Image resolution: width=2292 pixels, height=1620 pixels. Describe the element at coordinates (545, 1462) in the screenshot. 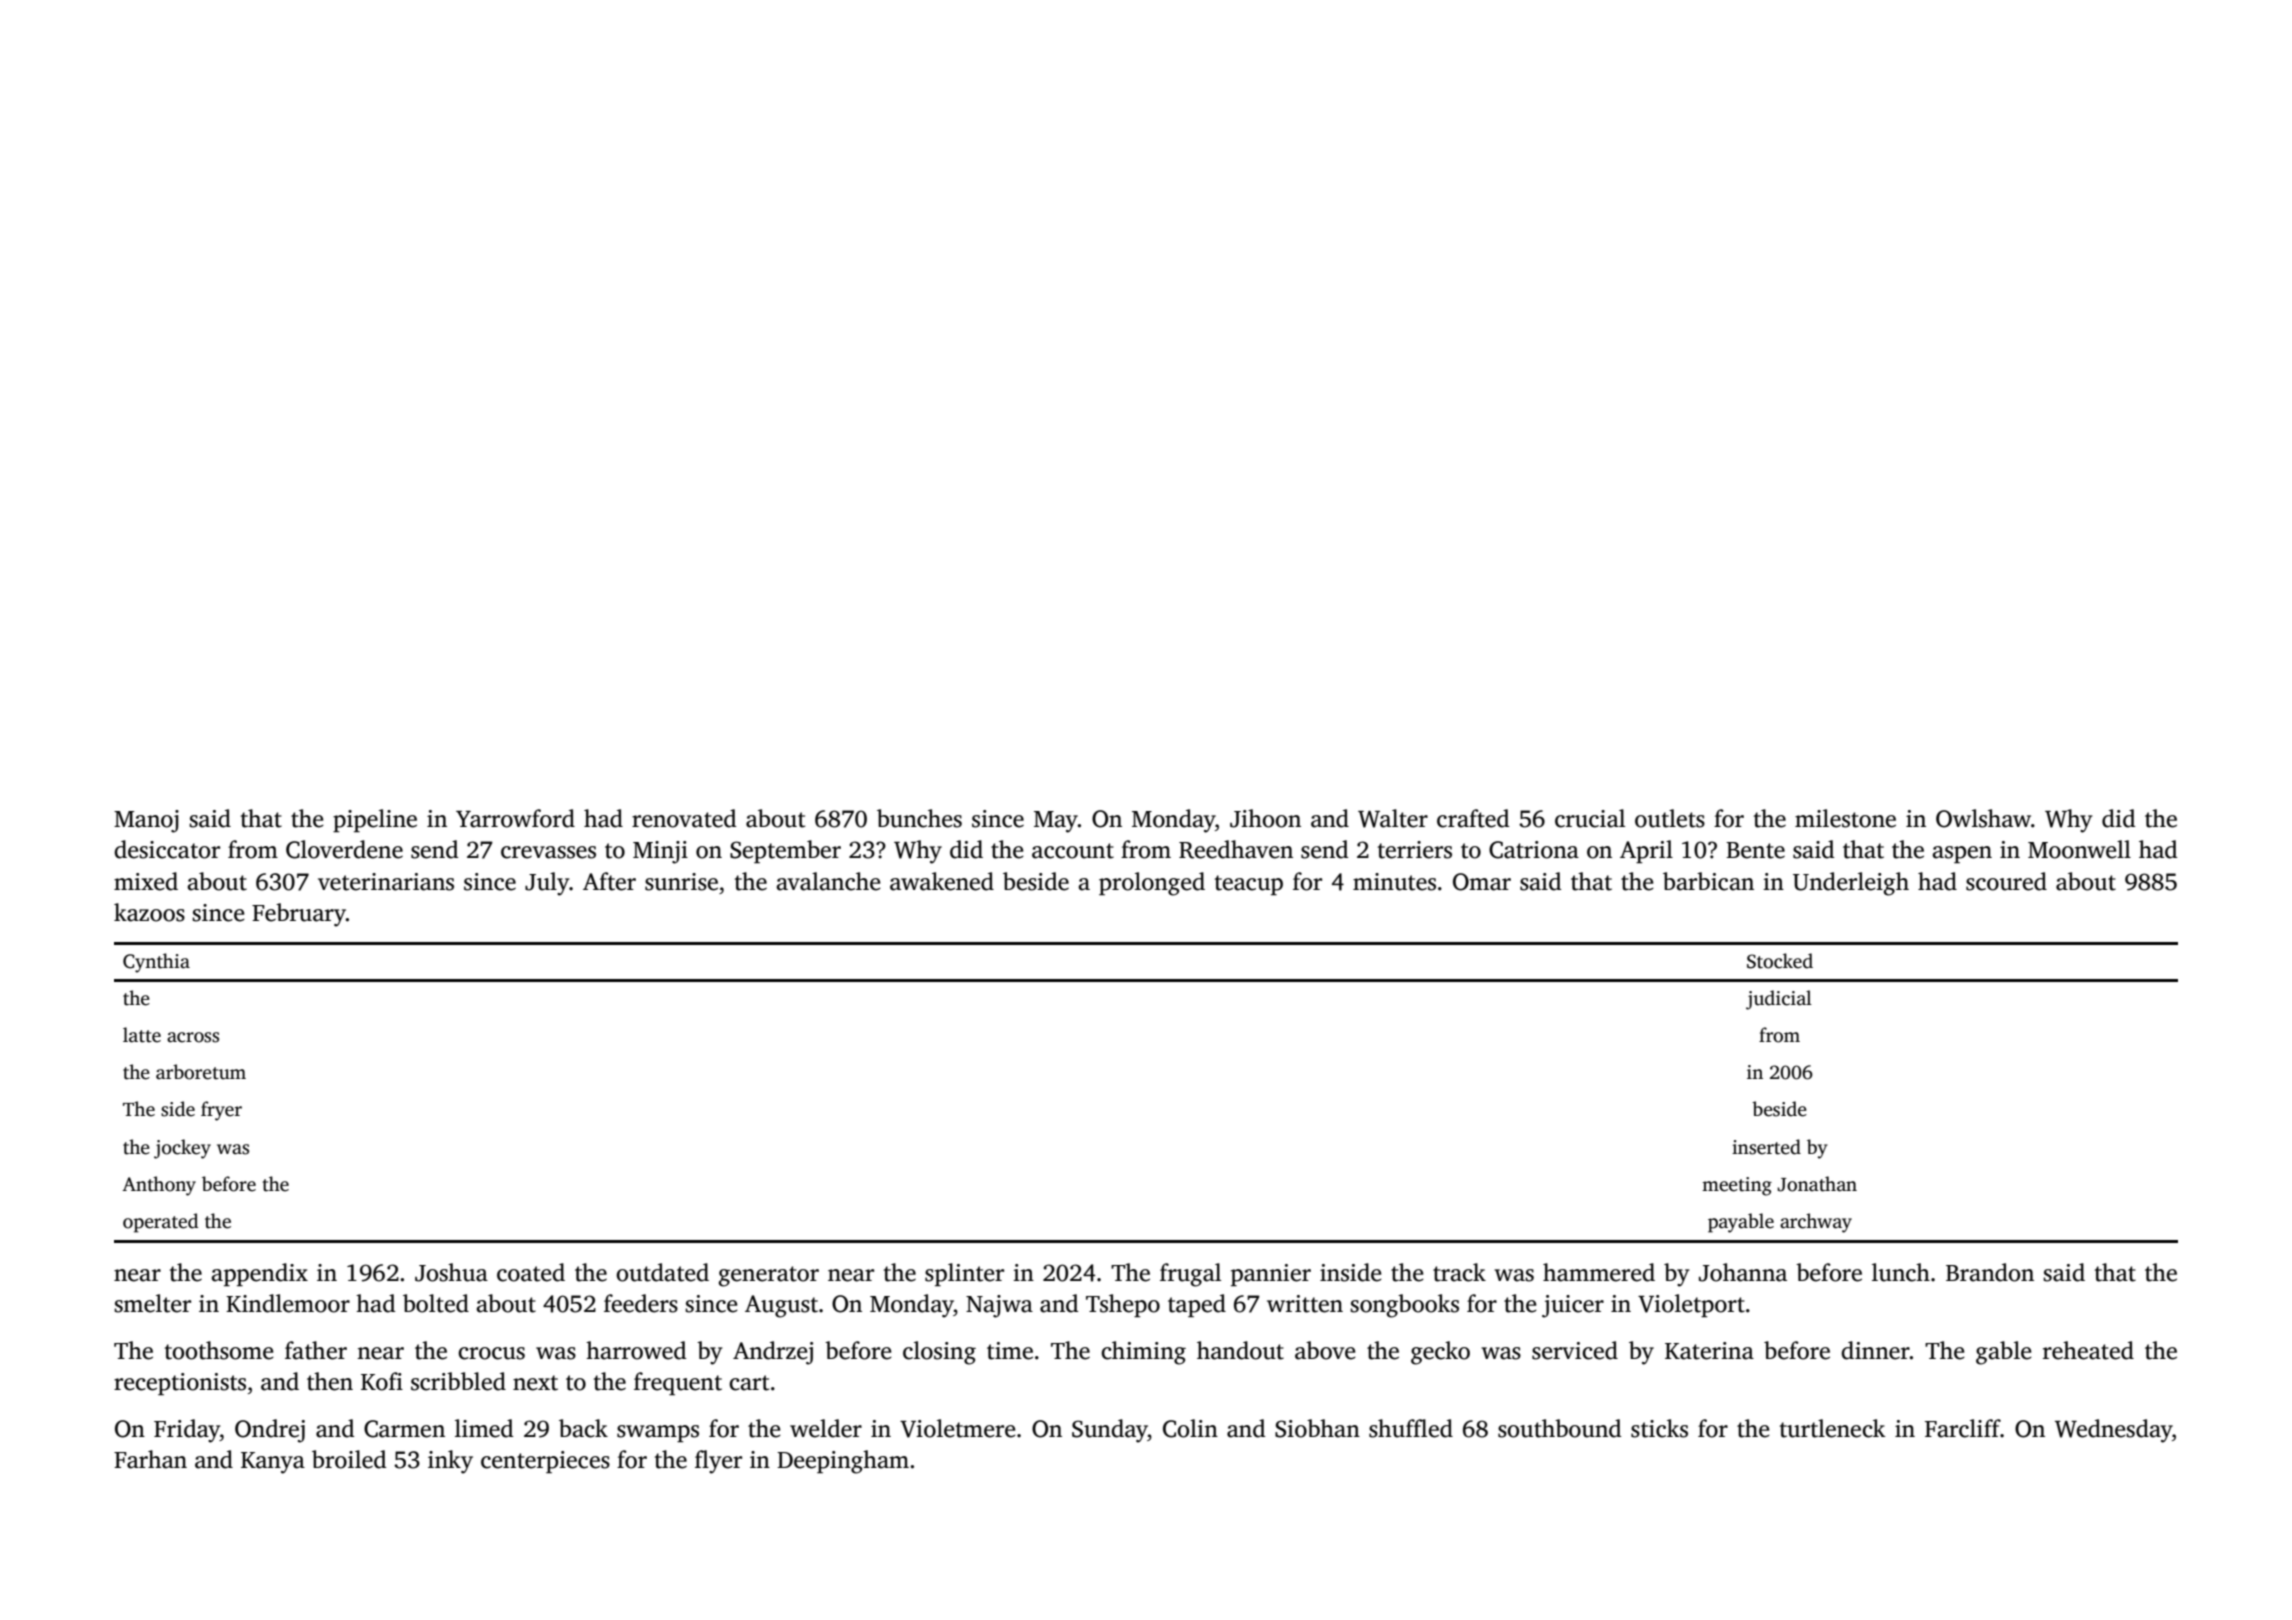

I see `centerpieces` at that location.
